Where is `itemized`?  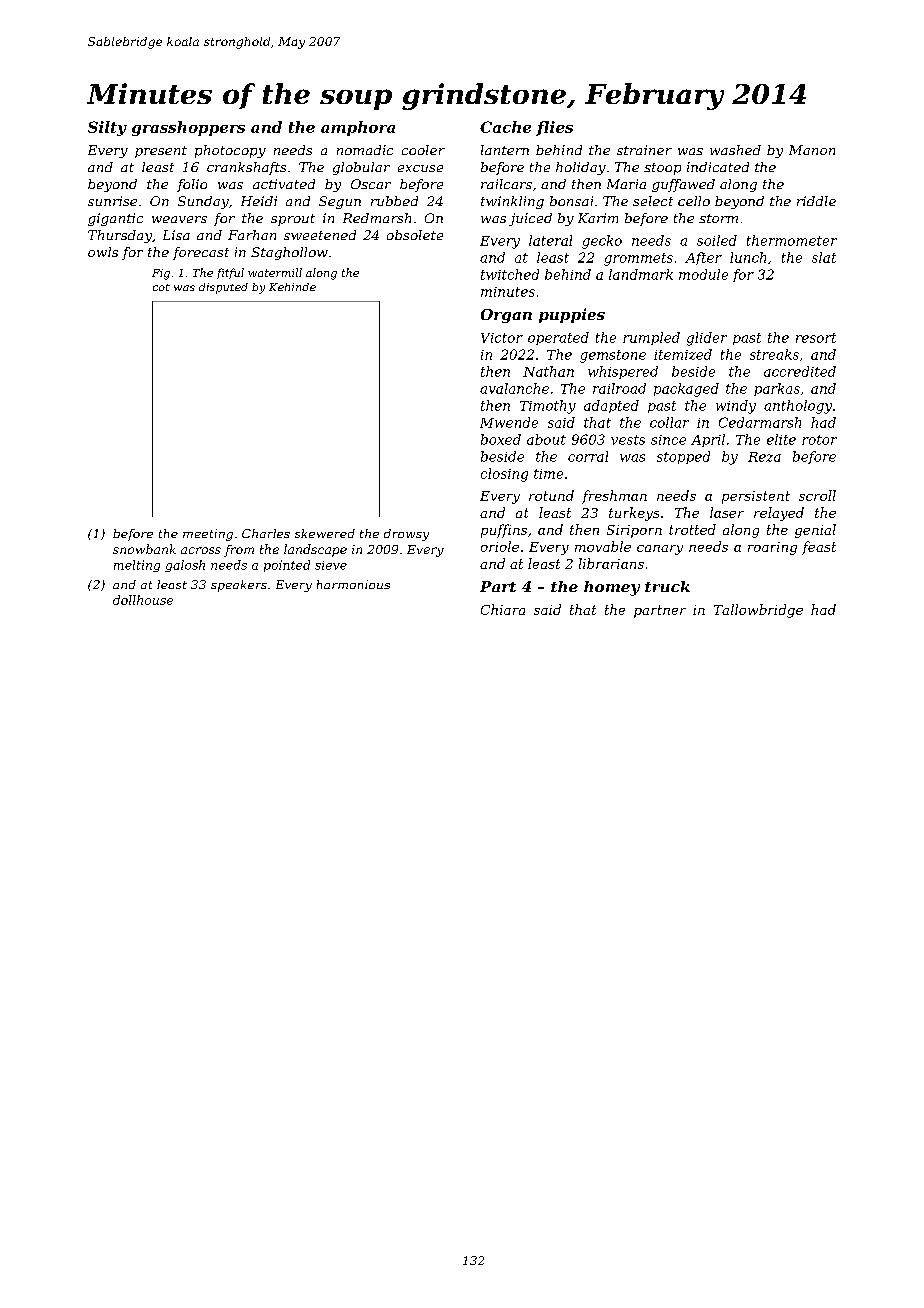
itemized is located at coordinates (683, 354).
